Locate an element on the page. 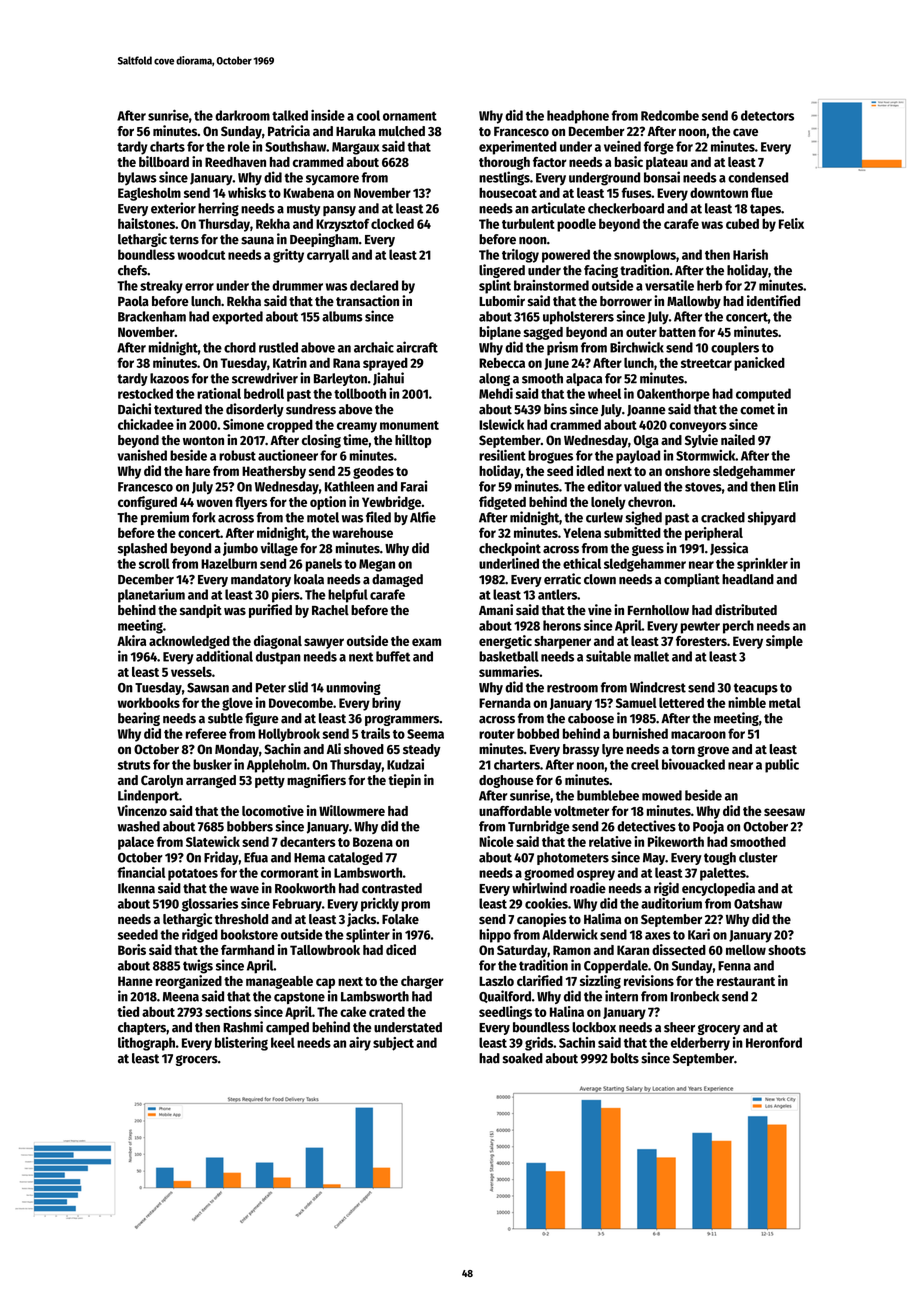 The width and height of the document is (924, 1308). Fernanda is located at coordinates (505, 703).
